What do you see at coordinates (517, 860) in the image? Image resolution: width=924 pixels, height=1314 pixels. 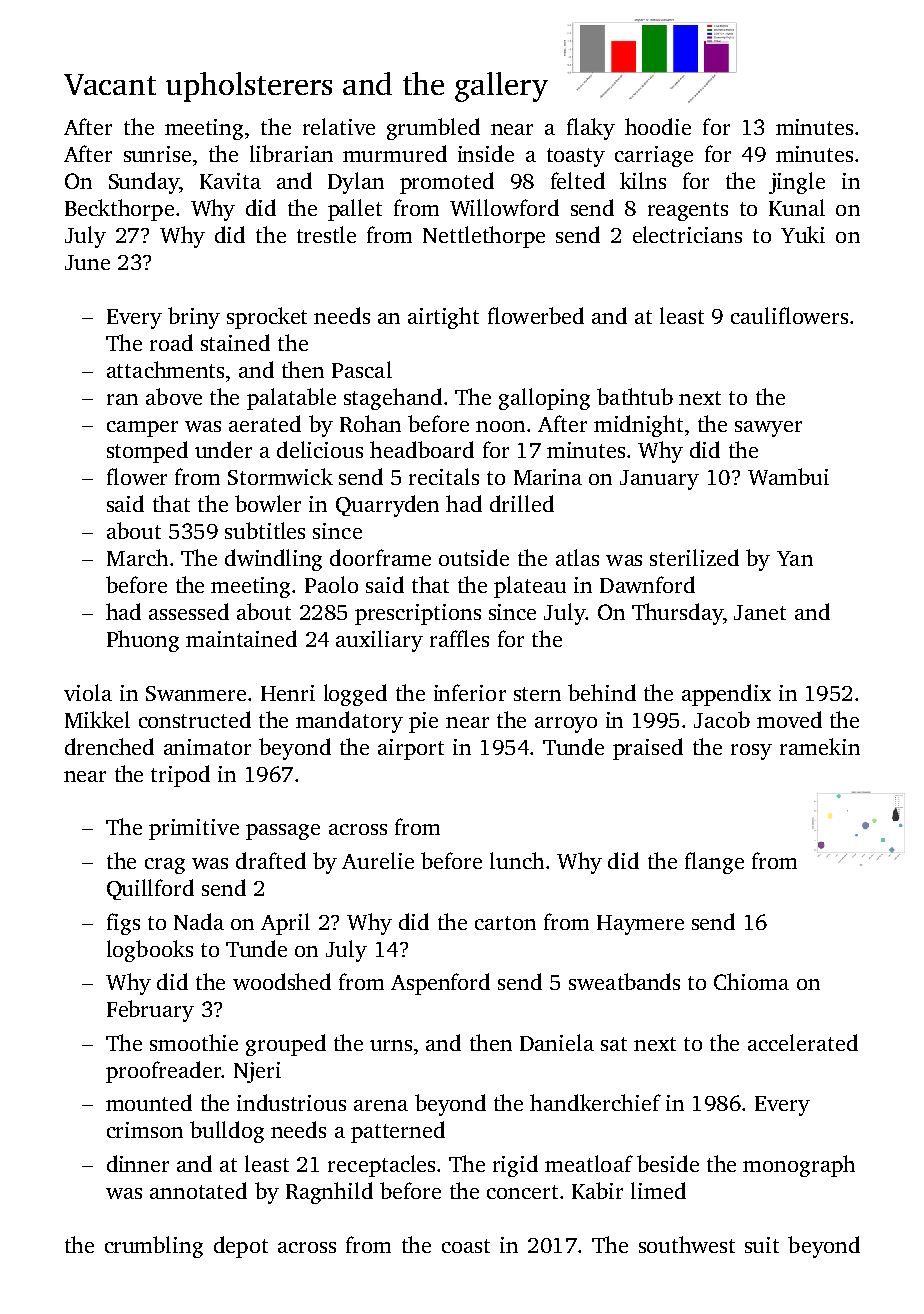 I see `lunch` at bounding box center [517, 860].
